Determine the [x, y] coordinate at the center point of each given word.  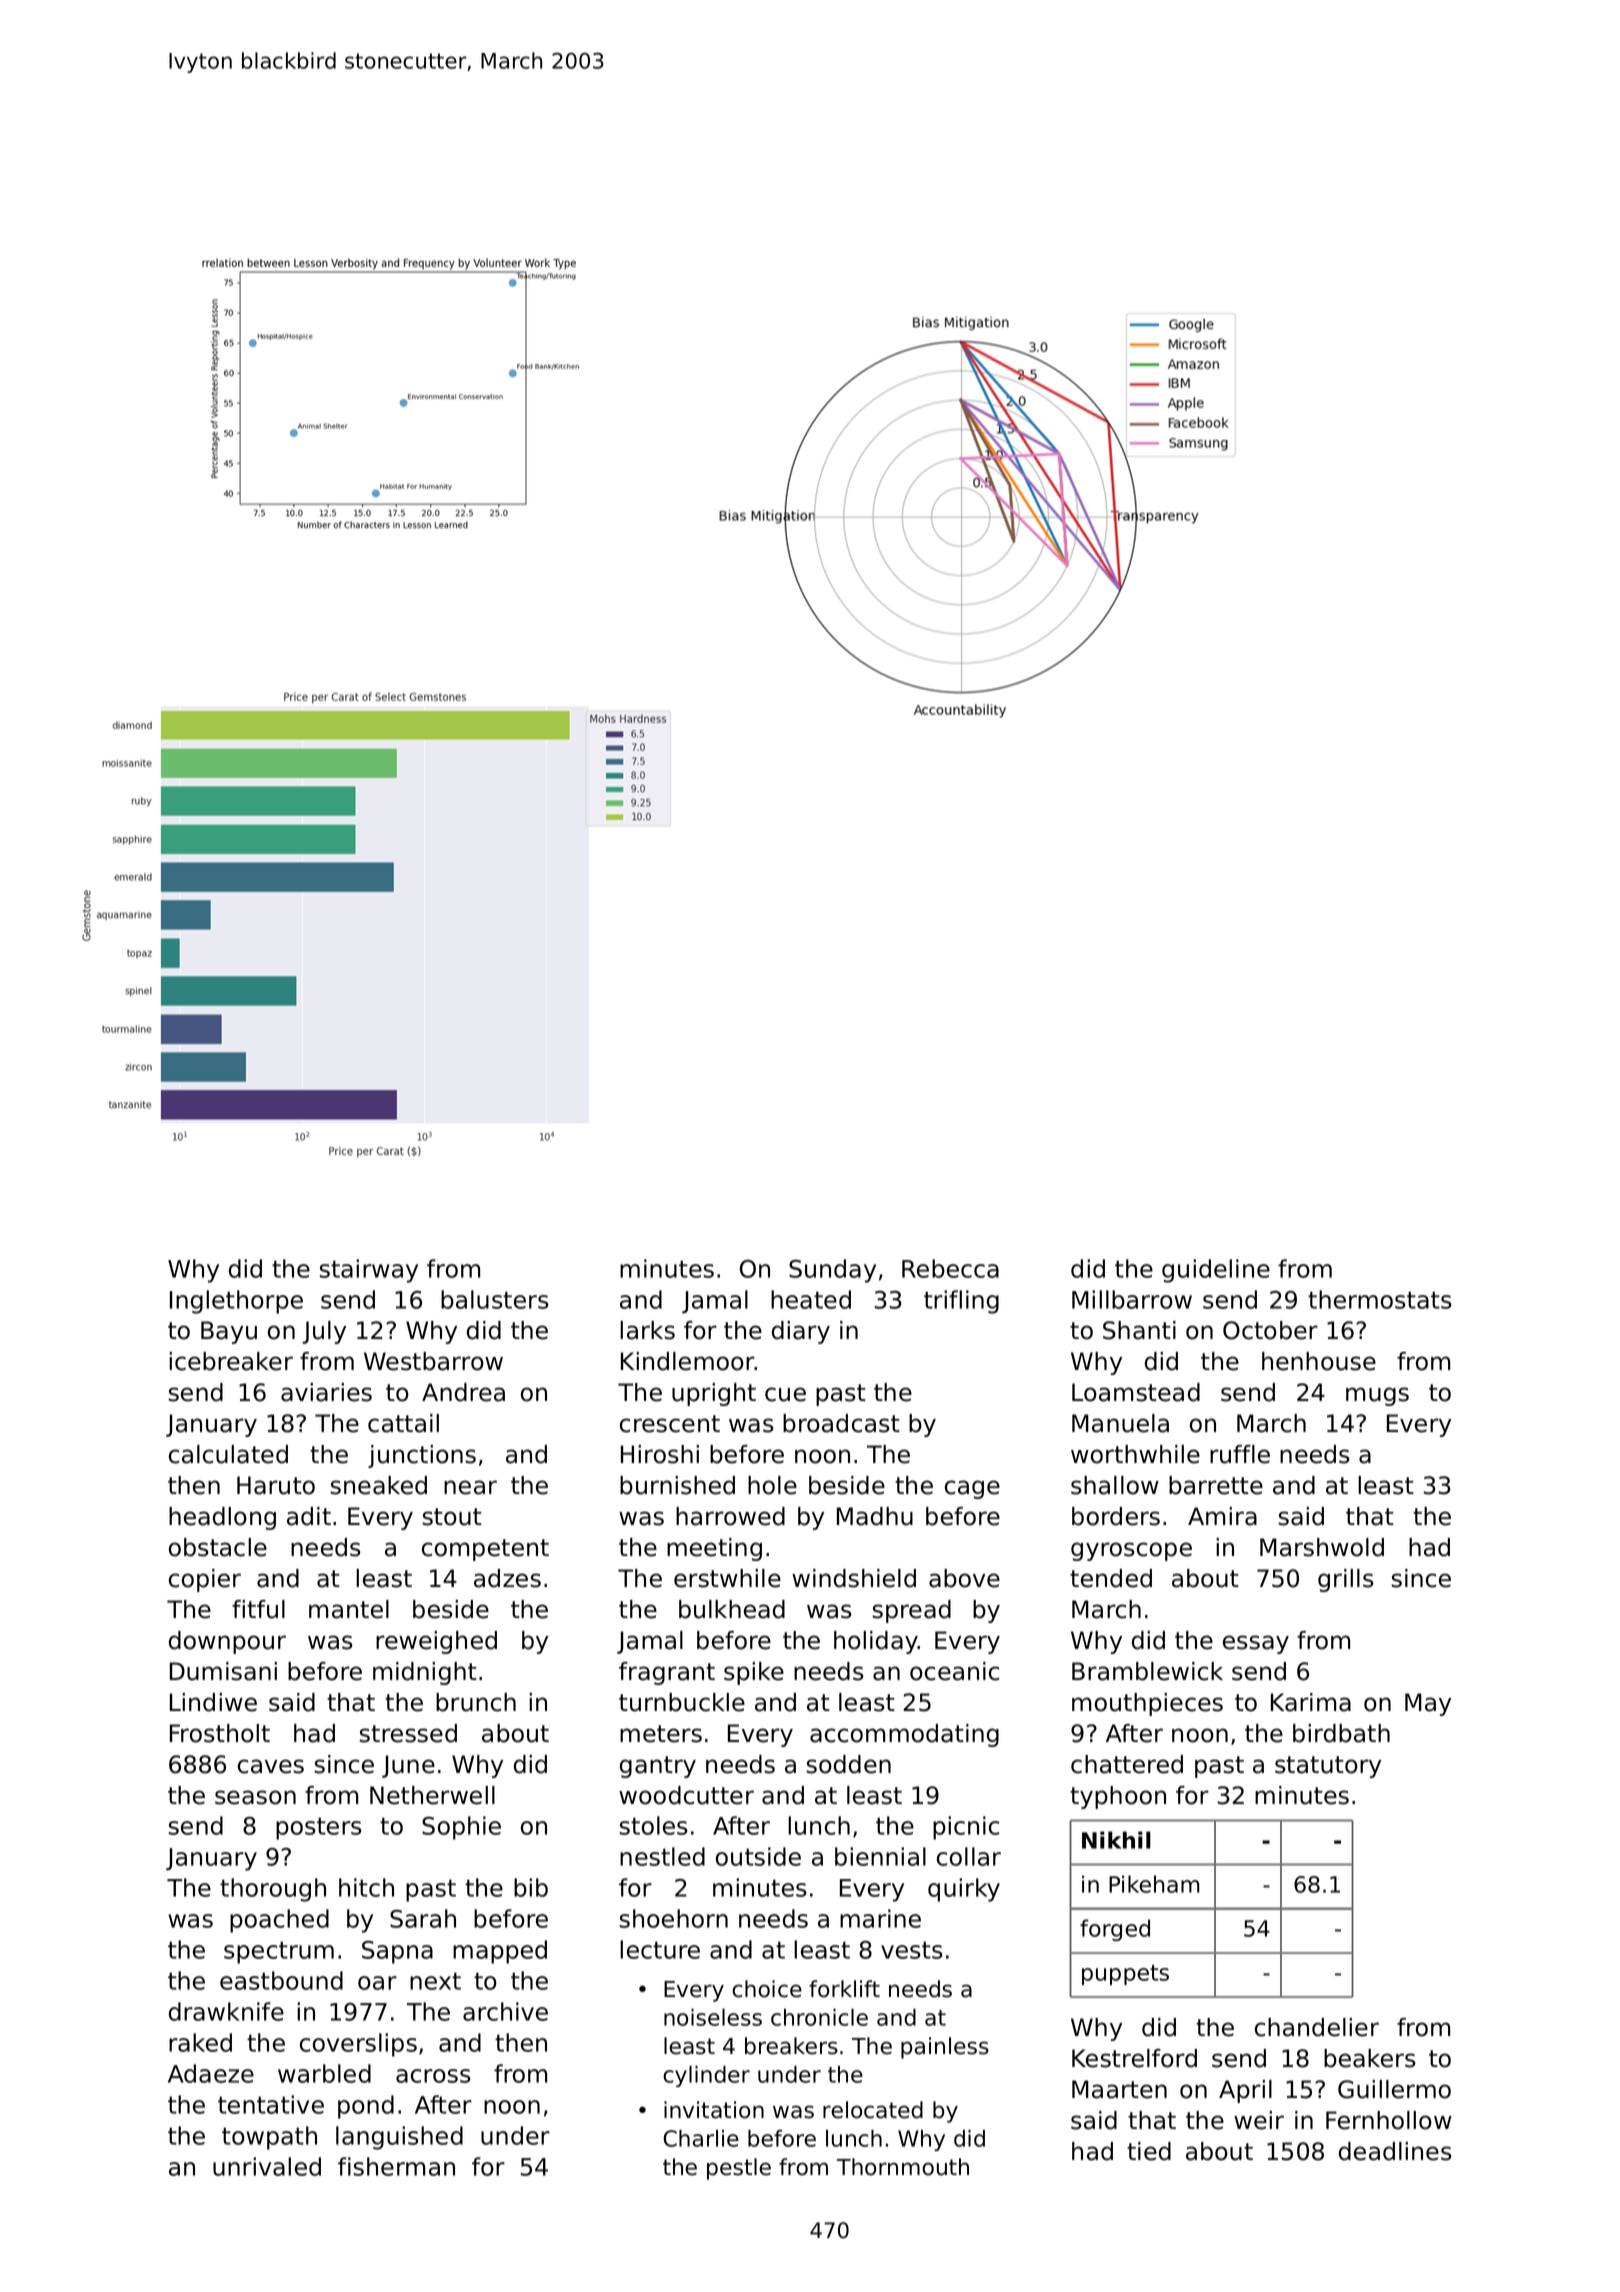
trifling [961, 1302]
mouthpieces [1147, 1704]
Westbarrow [433, 1361]
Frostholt [220, 1733]
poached [279, 1921]
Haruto [276, 1485]
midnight [425, 1673]
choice [767, 1989]
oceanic [954, 1671]
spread [911, 1611]
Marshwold [1322, 1547]
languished [399, 2138]
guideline [1216, 1271]
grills [1346, 1580]
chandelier [1317, 2027]
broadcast [841, 1423]
